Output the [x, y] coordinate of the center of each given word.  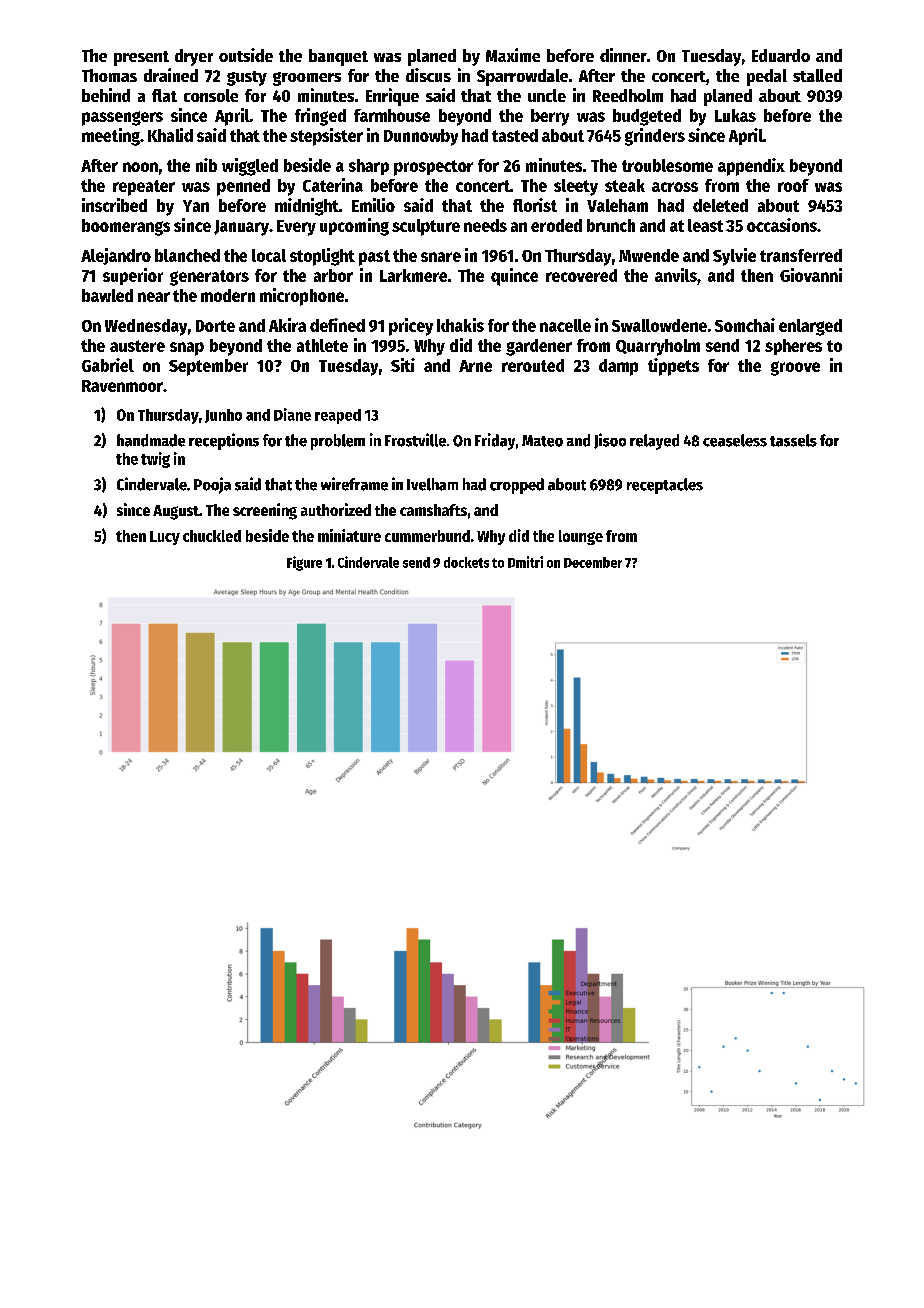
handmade [151, 440]
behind [106, 95]
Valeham [617, 205]
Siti [403, 365]
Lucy [165, 538]
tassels [793, 440]
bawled [107, 295]
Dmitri [525, 562]
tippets [673, 367]
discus [428, 75]
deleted [720, 205]
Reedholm [628, 95]
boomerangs [126, 227]
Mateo [542, 441]
